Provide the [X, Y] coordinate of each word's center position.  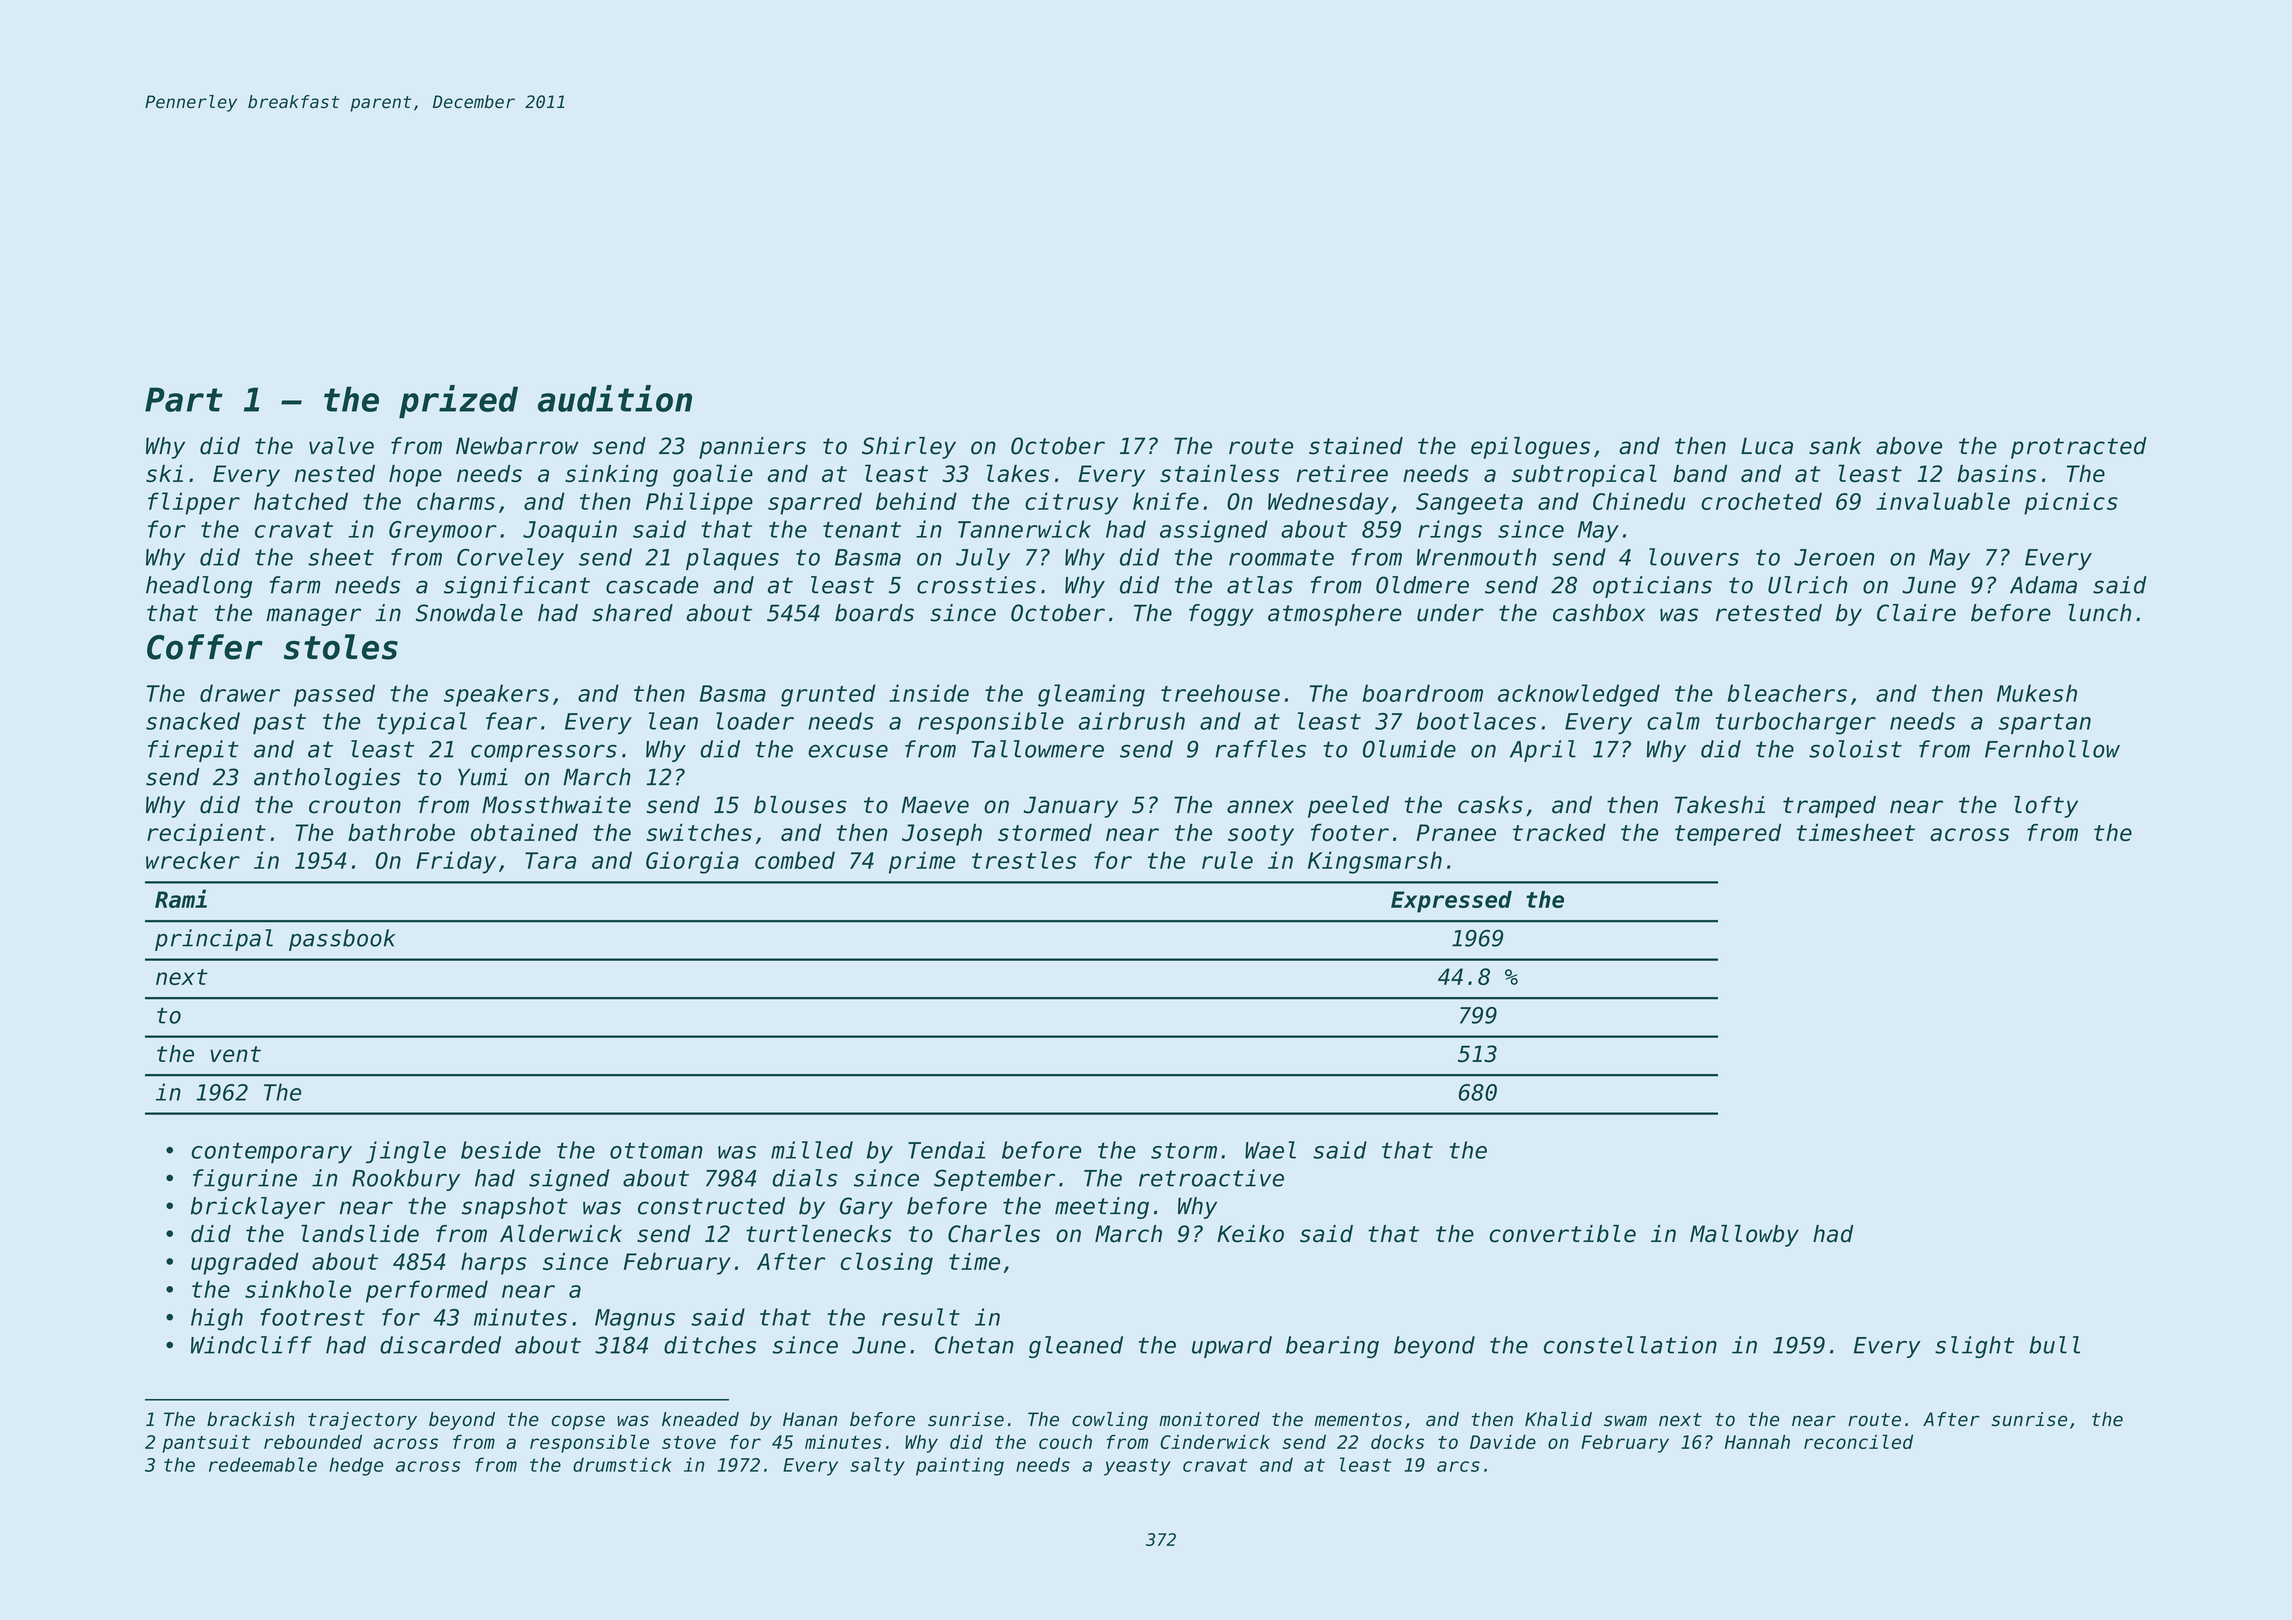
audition [615, 398]
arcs [1458, 1466]
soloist [1855, 749]
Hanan [810, 1419]
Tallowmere [1037, 749]
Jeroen [1834, 557]
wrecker [193, 860]
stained [1356, 446]
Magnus [635, 1320]
